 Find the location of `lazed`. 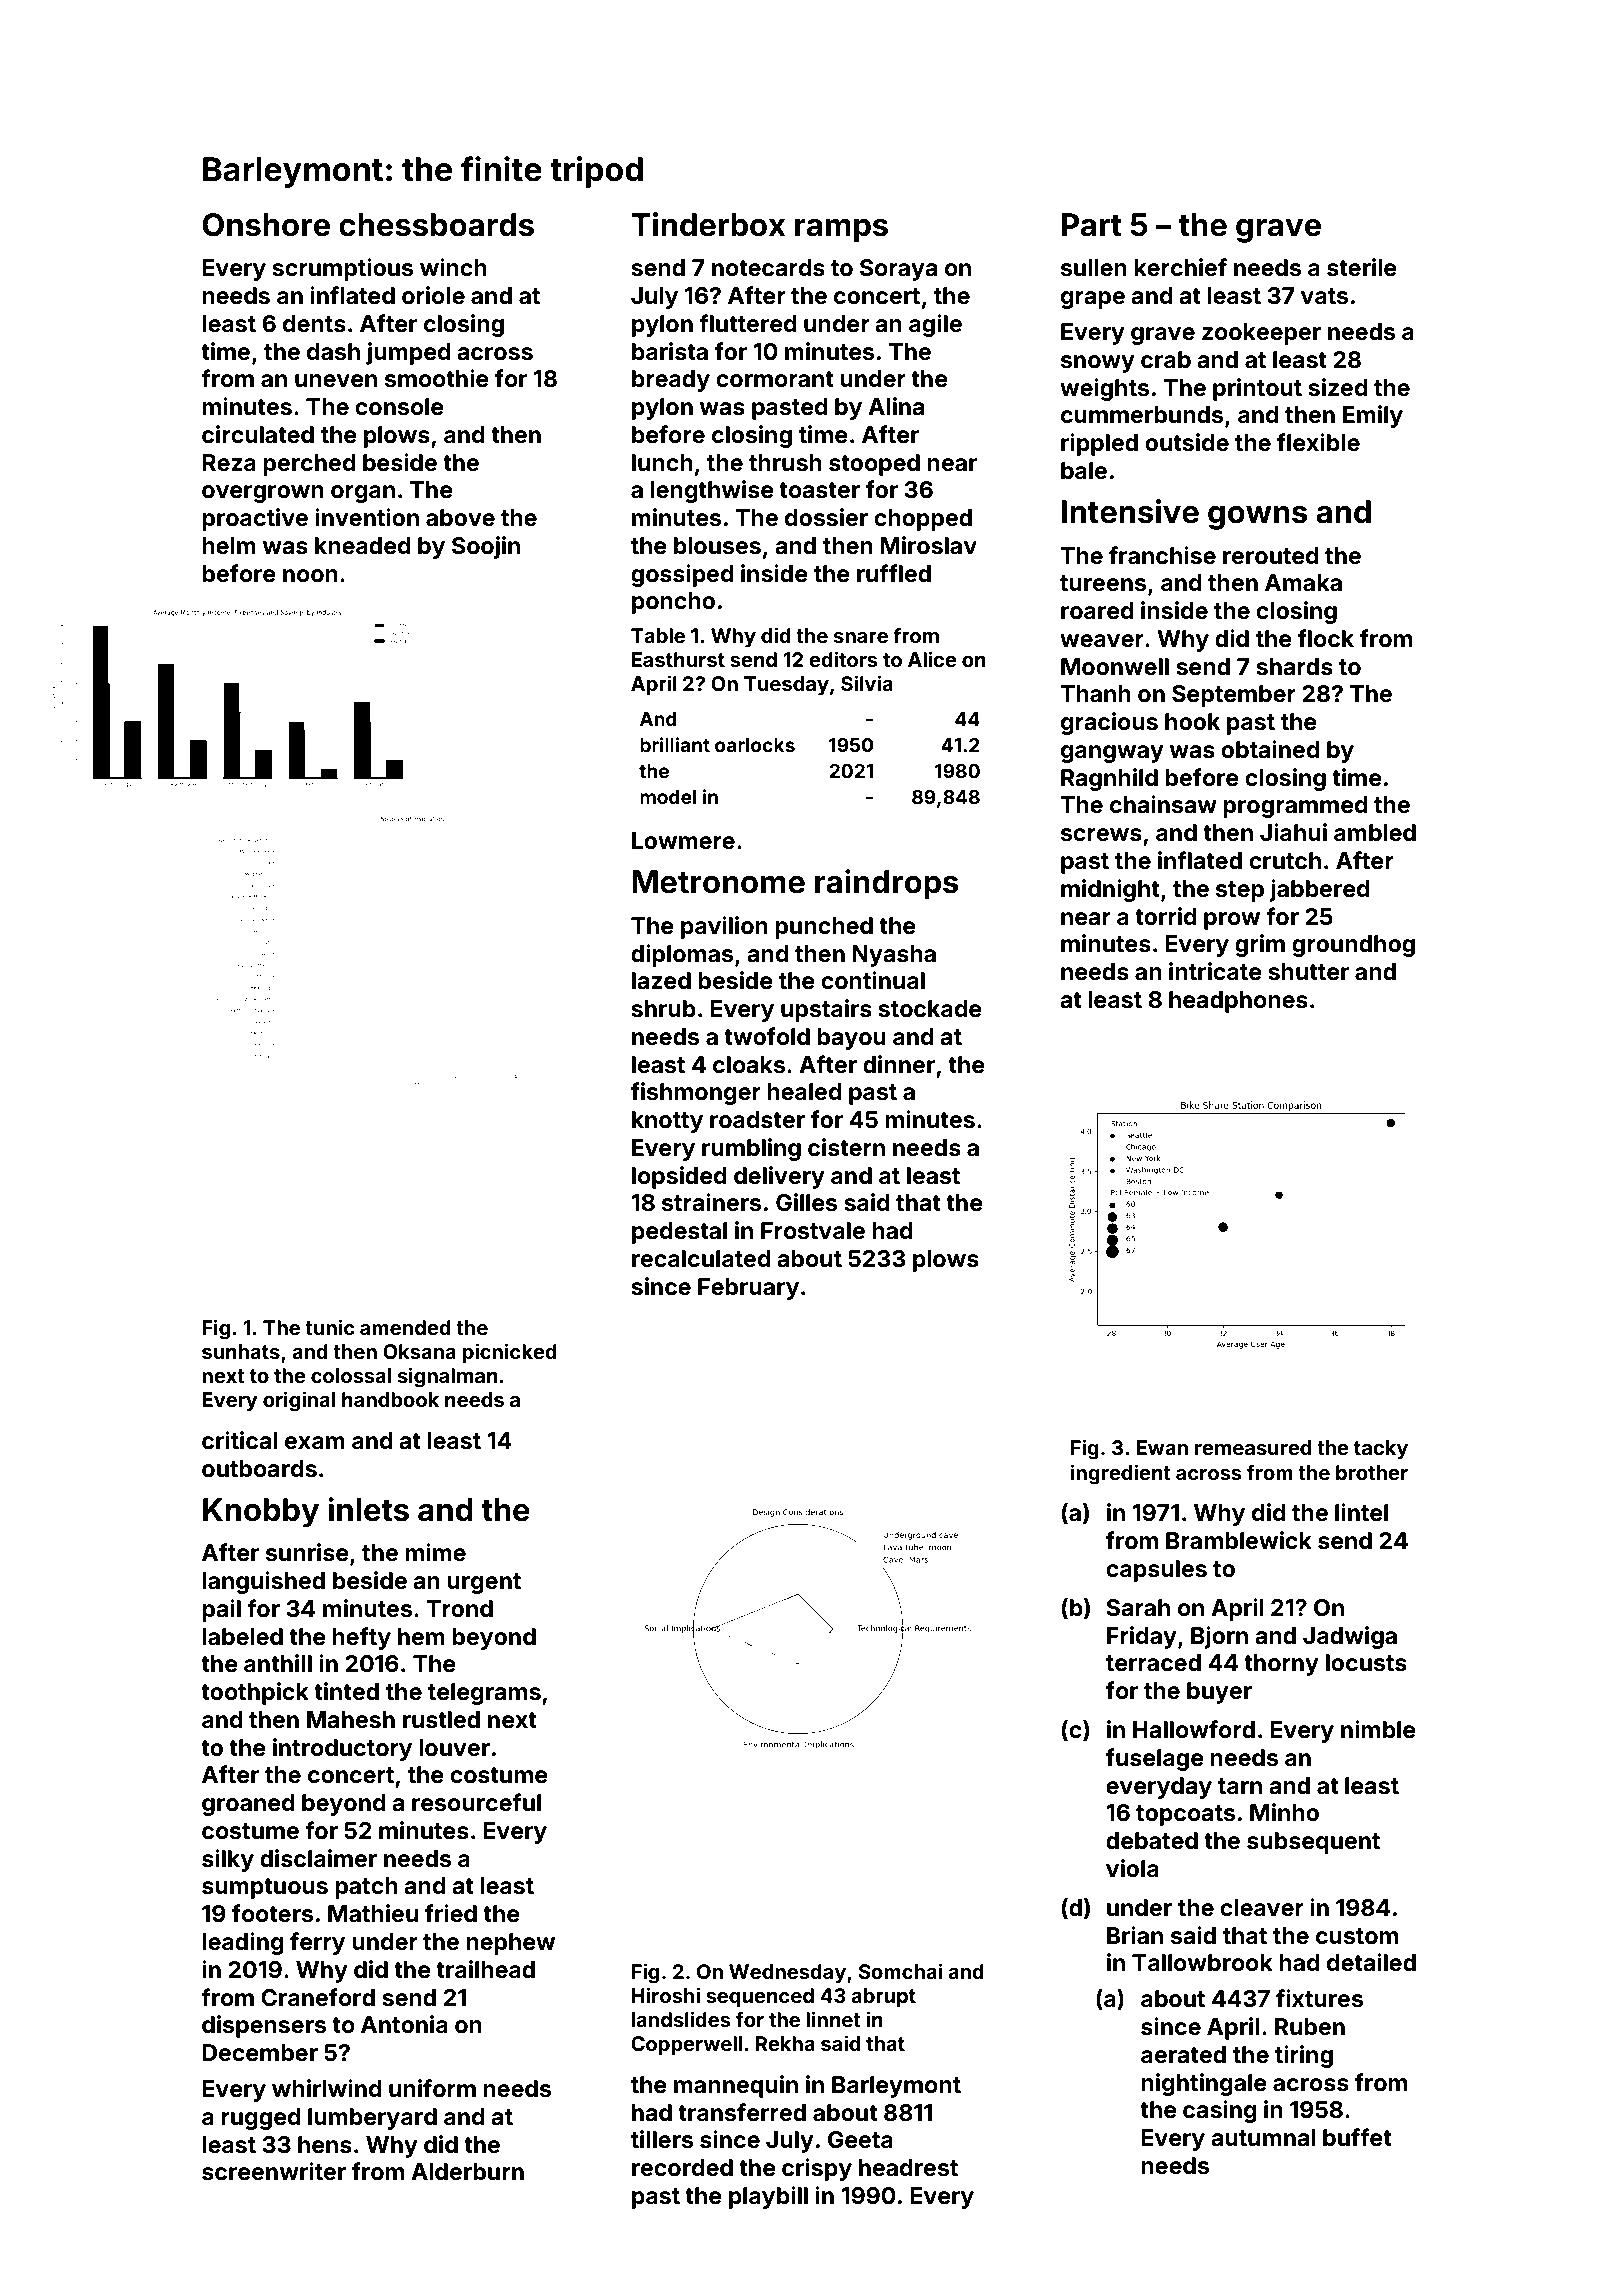

lazed is located at coordinates (661, 981).
